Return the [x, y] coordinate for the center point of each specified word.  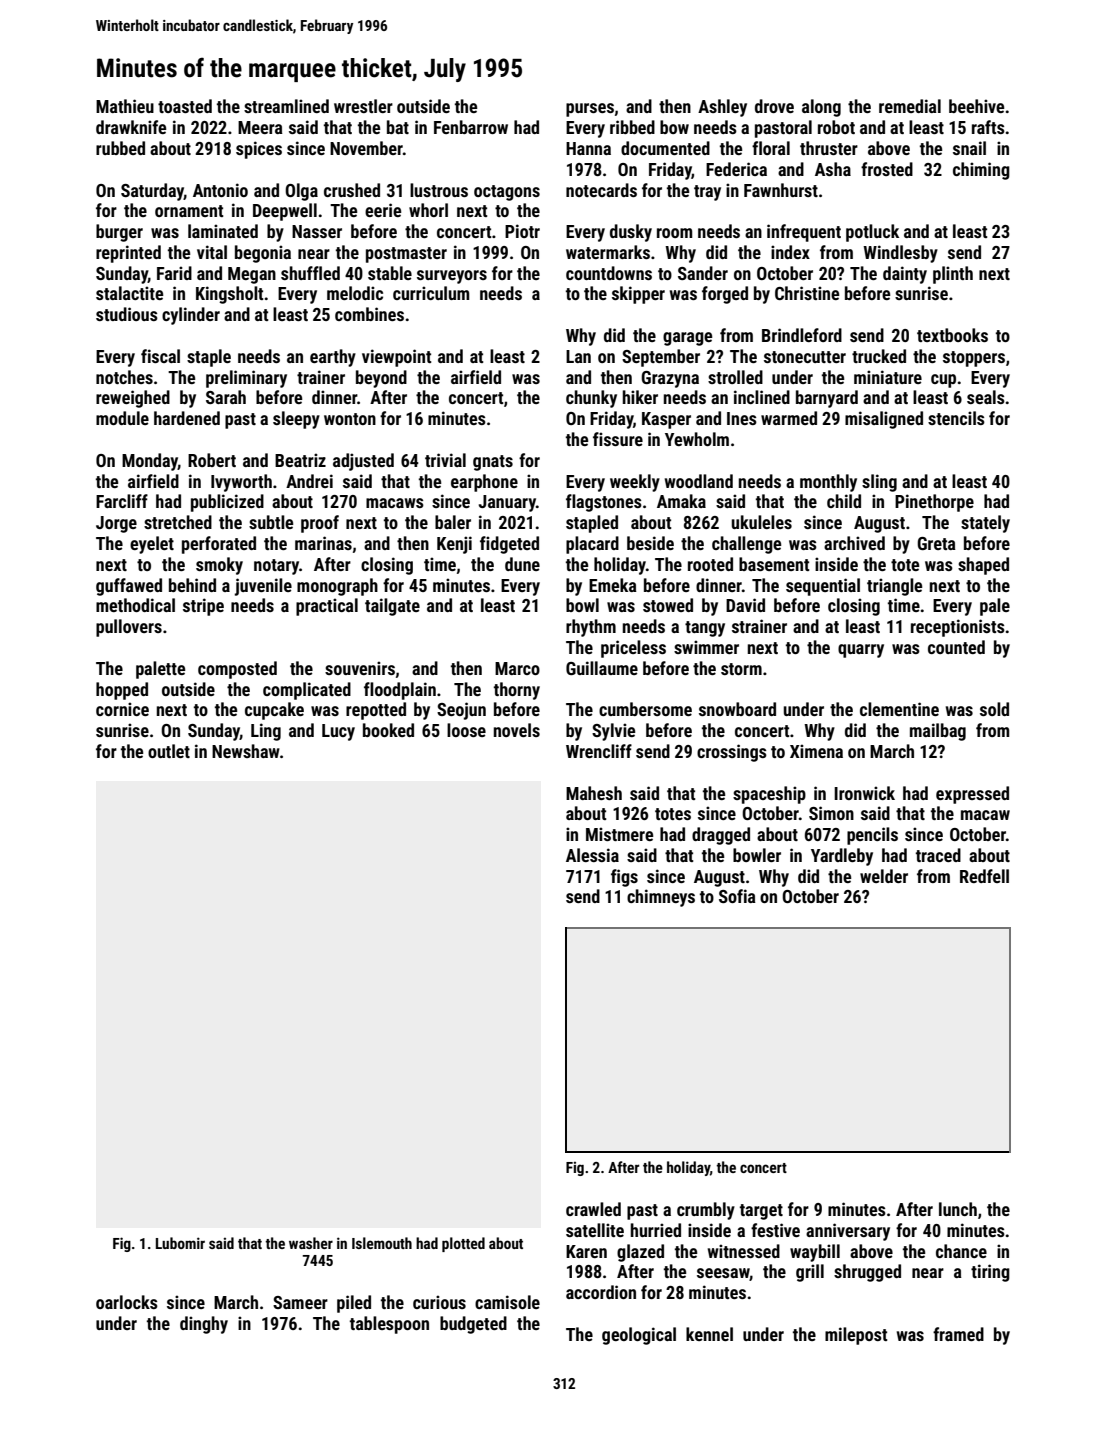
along [821, 108]
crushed [352, 190]
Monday [150, 462]
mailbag [938, 732]
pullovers [129, 628]
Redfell [984, 876]
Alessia [592, 855]
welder [884, 876]
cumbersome [645, 709]
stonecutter [805, 357]
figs [624, 878]
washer [311, 1243]
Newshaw [246, 751]
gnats [493, 463]
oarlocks [127, 1302]
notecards [601, 190]
